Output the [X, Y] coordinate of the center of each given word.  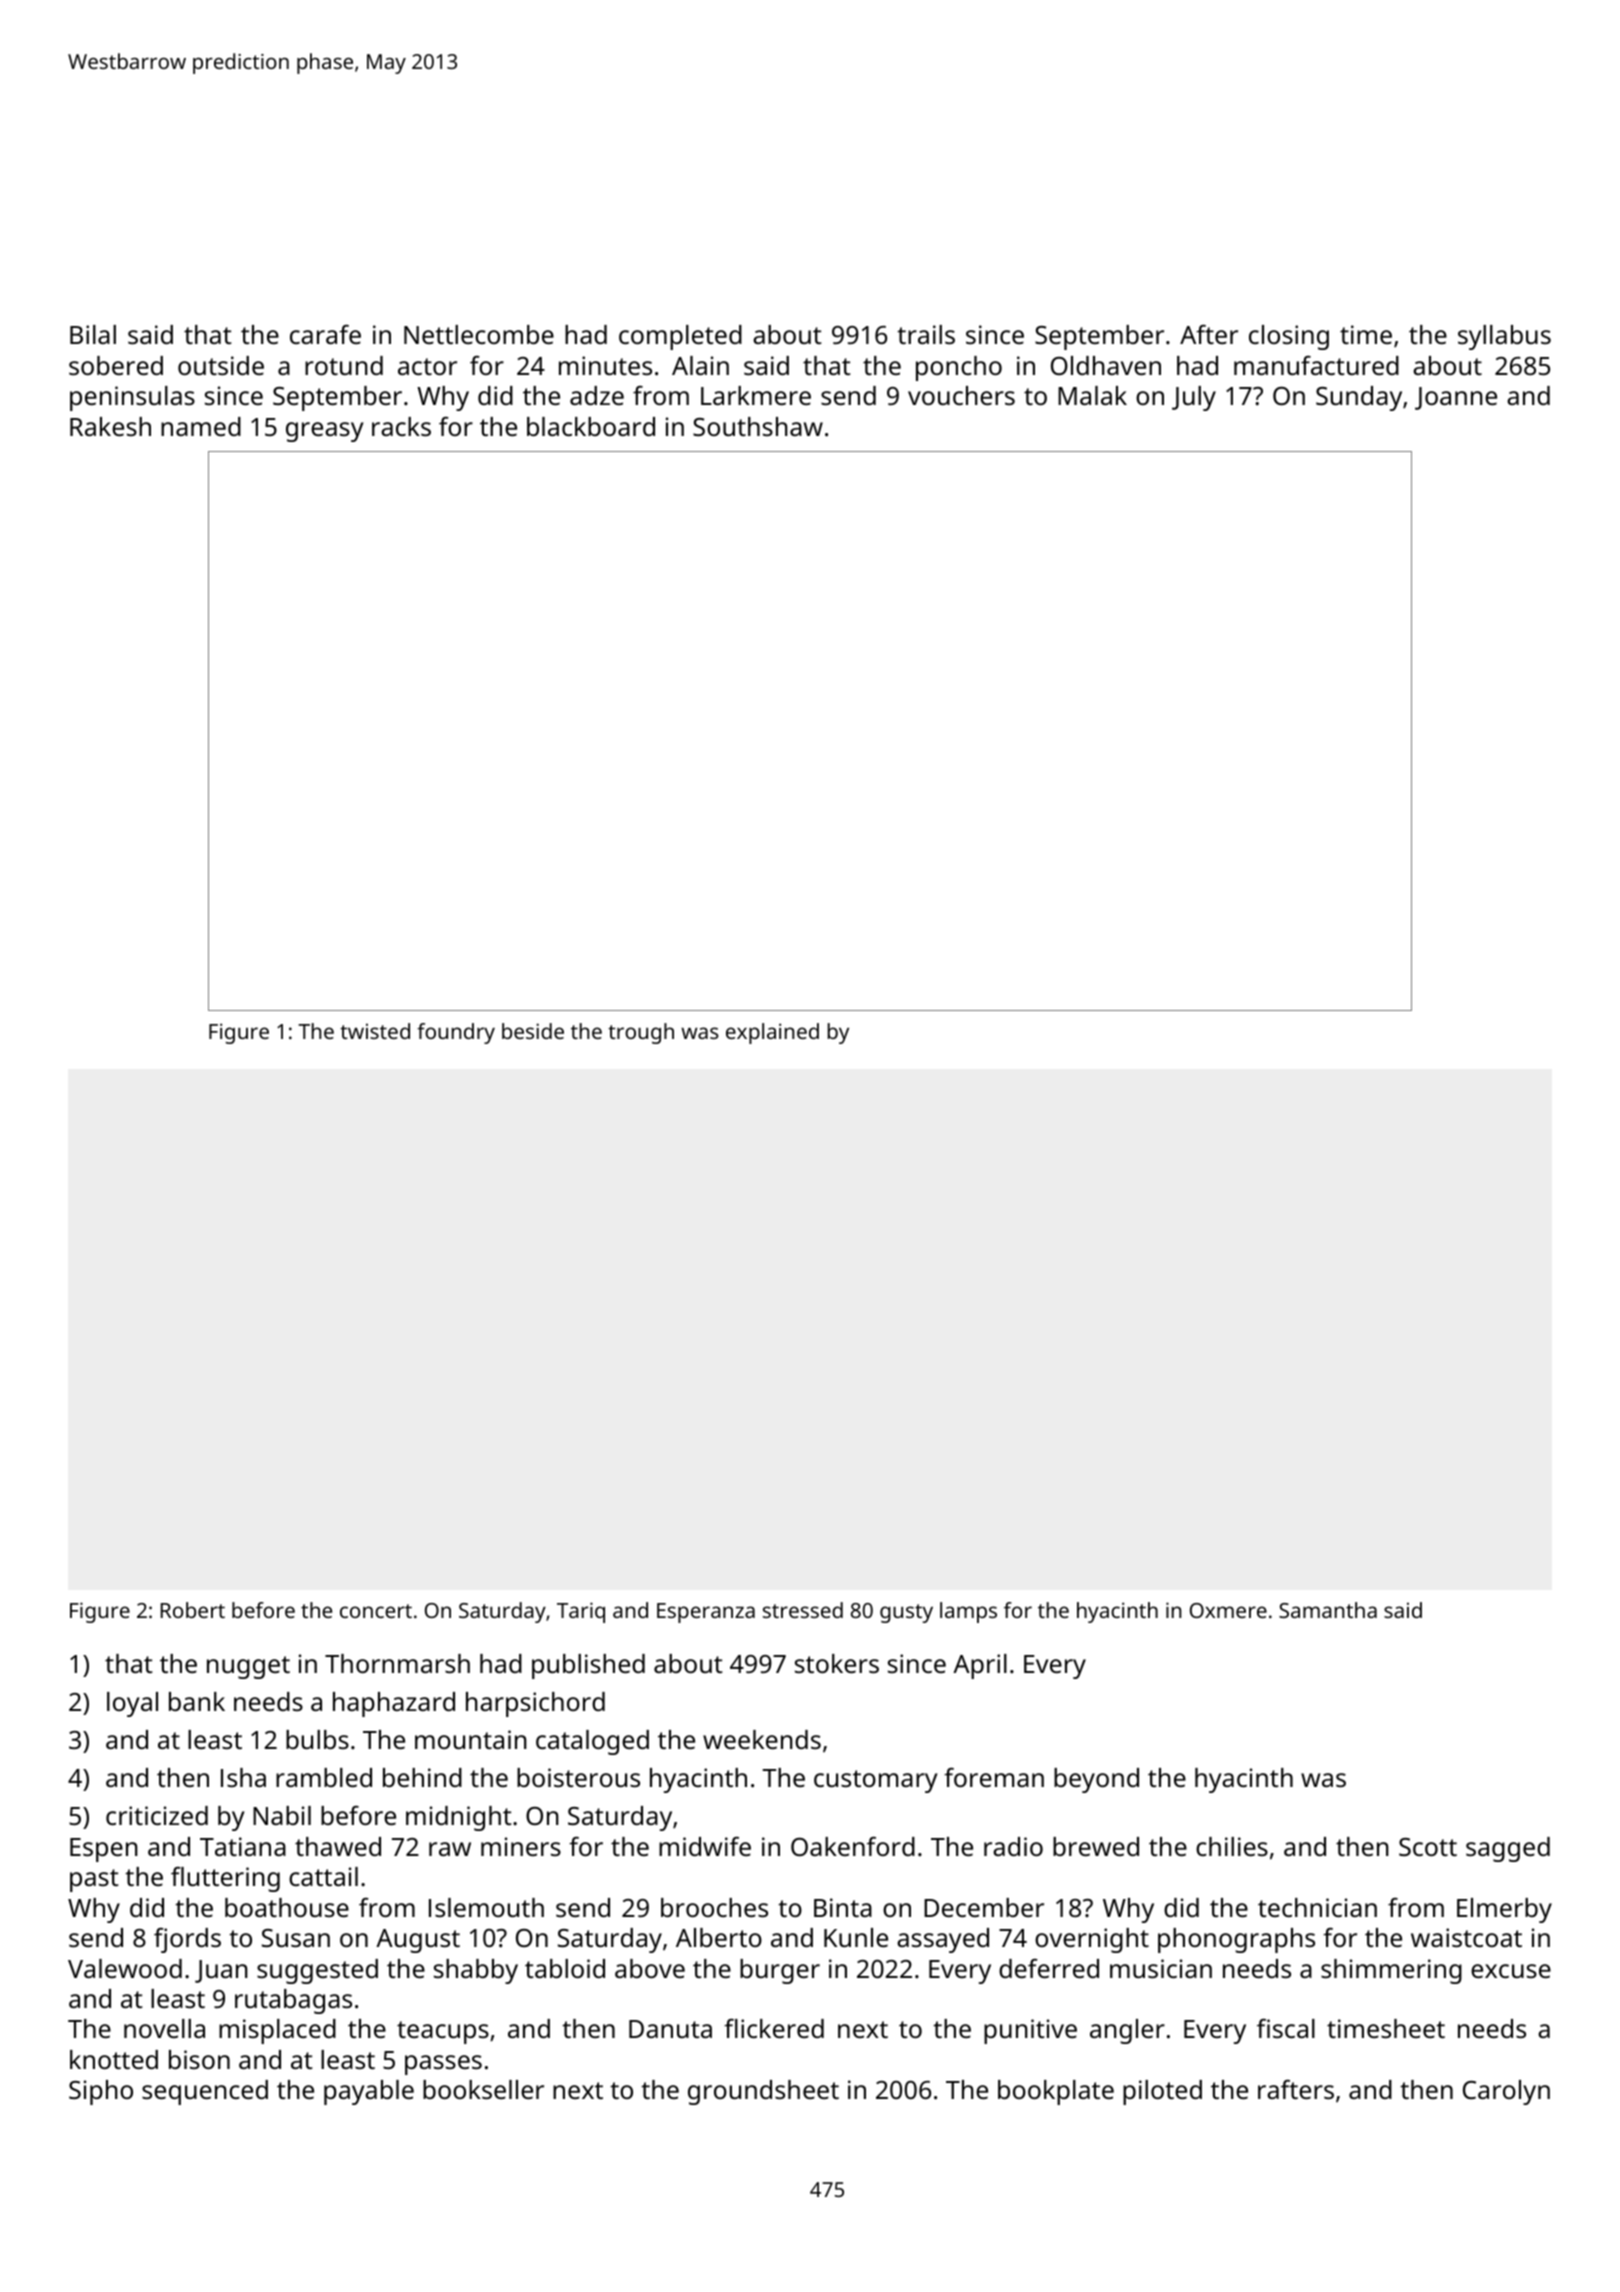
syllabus [1504, 337]
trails [926, 334]
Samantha [1328, 1610]
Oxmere [1228, 1610]
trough [641, 1033]
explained [772, 1033]
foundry [456, 1033]
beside [533, 1031]
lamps [968, 1612]
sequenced [205, 2092]
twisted [375, 1031]
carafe [325, 334]
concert [376, 1611]
